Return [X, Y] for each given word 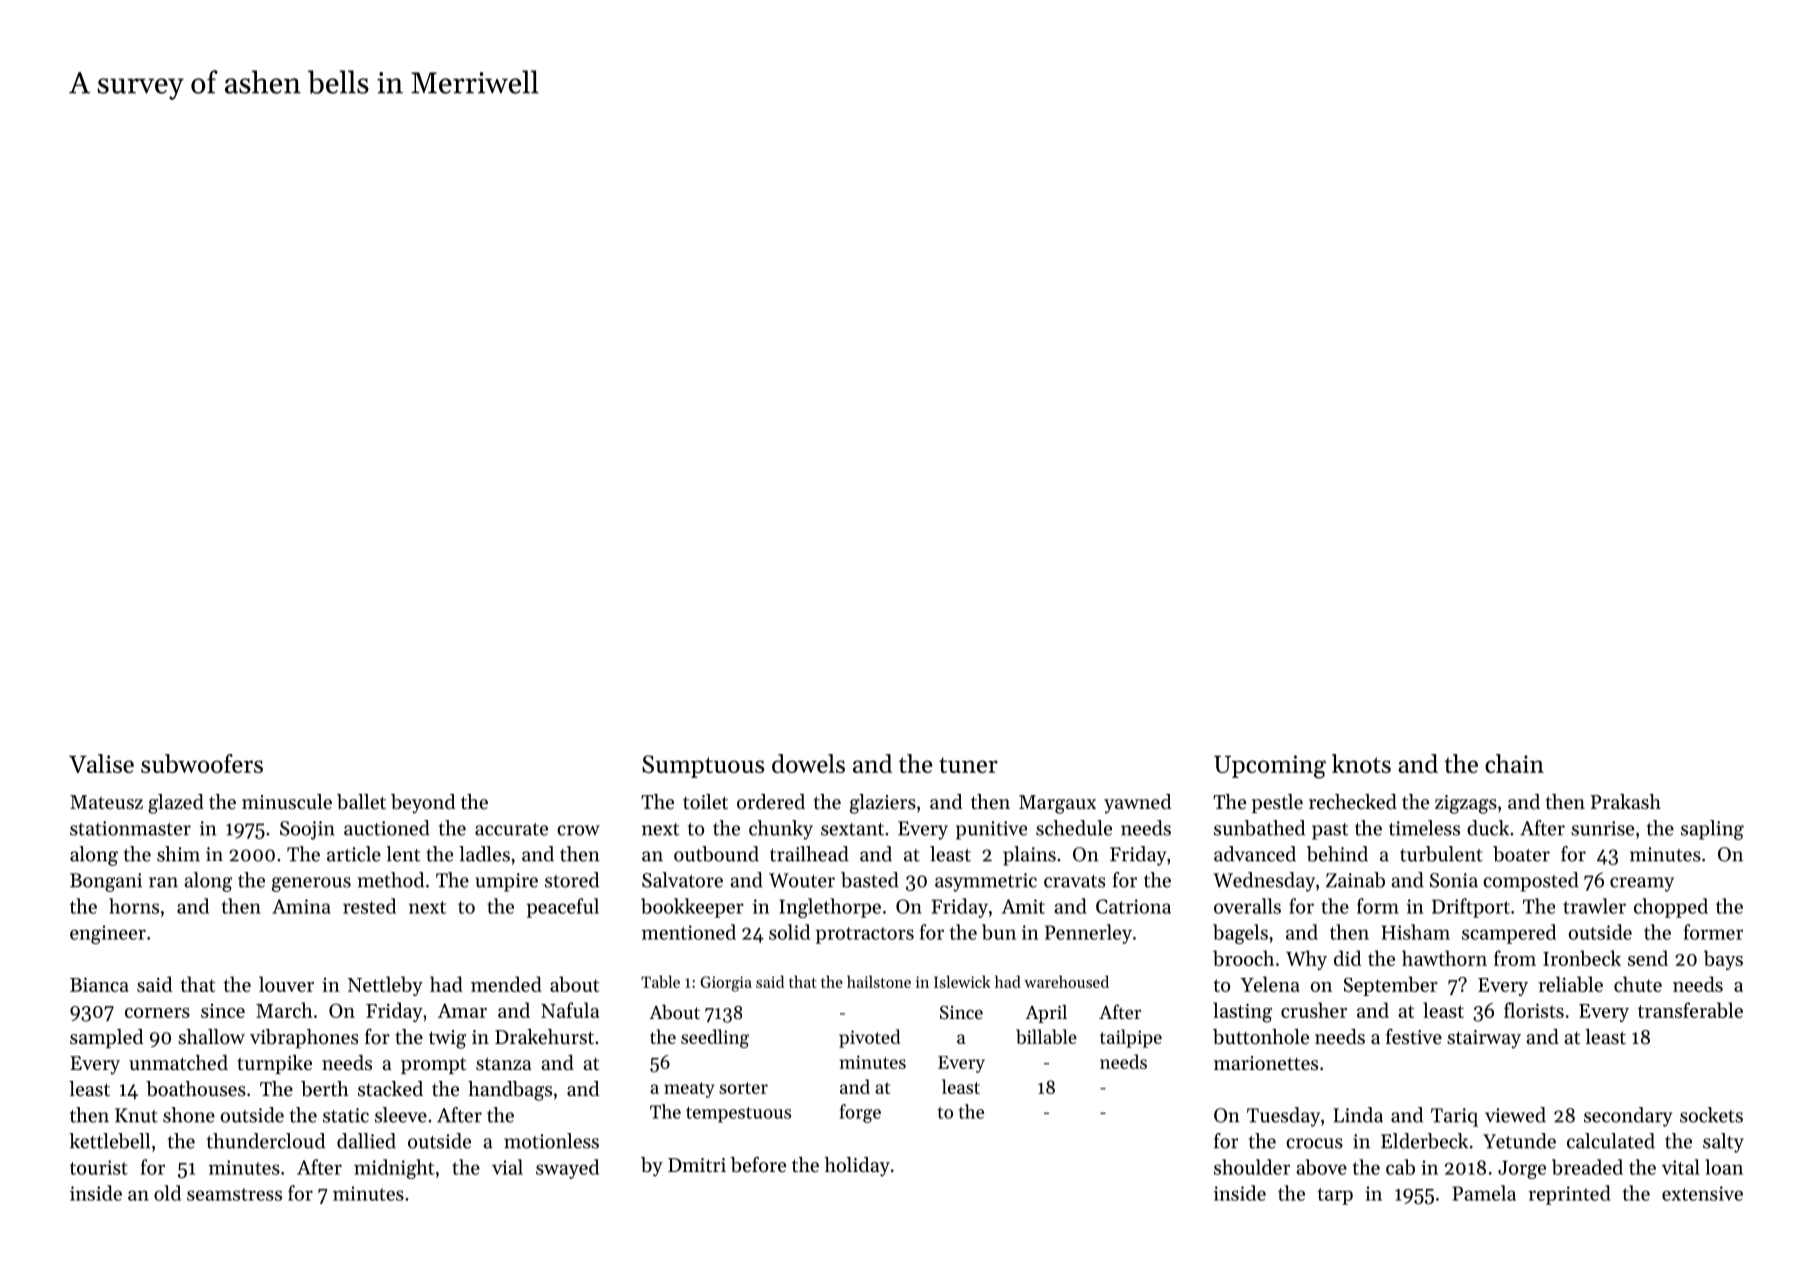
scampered [1509, 934]
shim [178, 854]
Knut [136, 1115]
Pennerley [1088, 934]
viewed [1515, 1115]
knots [1361, 763]
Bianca [99, 984]
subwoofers [202, 763]
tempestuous [738, 1115]
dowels [808, 763]
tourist [99, 1167]
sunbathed [1259, 828]
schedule [1074, 828]
